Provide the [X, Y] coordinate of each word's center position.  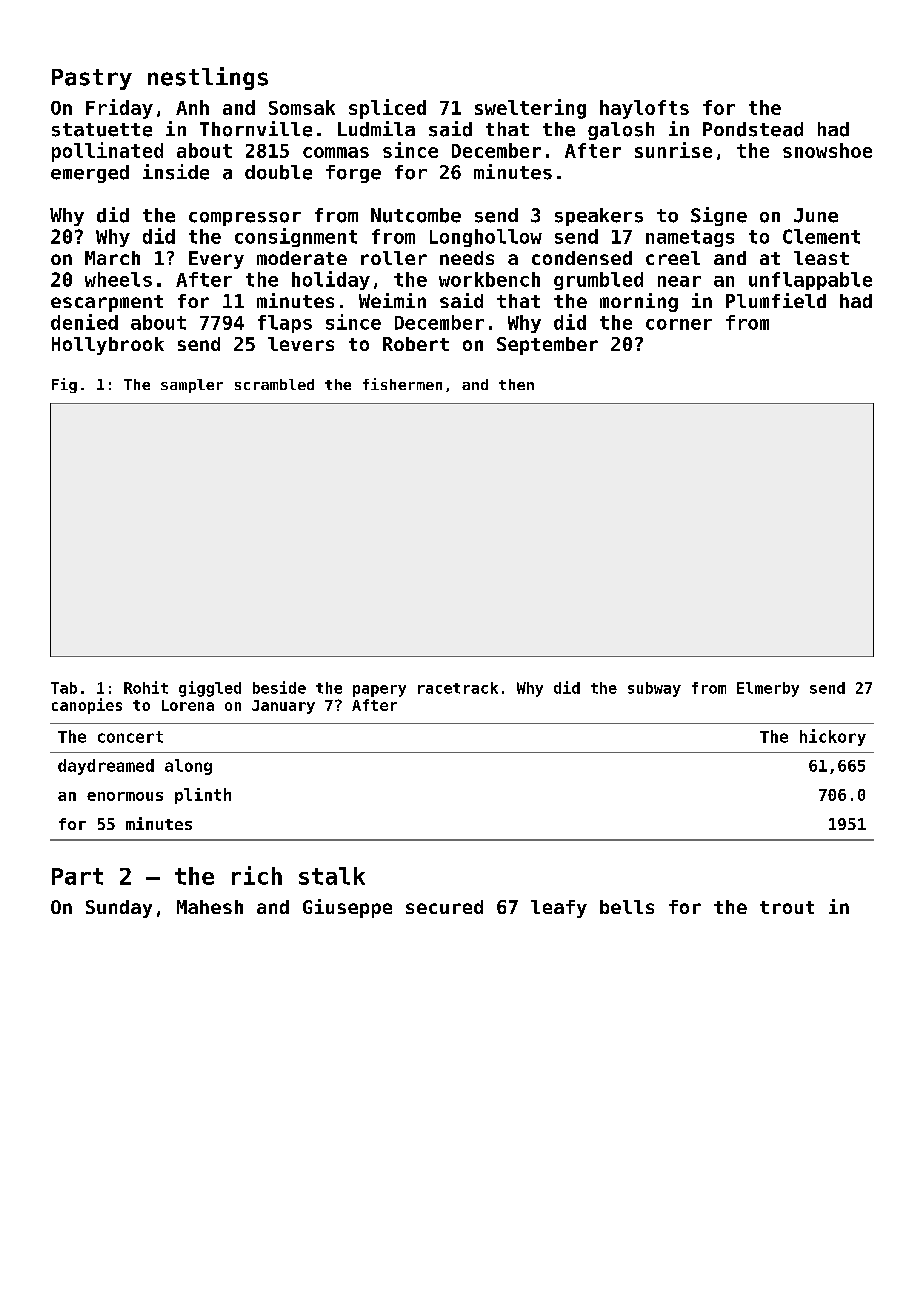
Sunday [119, 909]
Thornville [256, 129]
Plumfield [776, 300]
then [516, 384]
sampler [192, 386]
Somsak [302, 107]
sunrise [673, 150]
